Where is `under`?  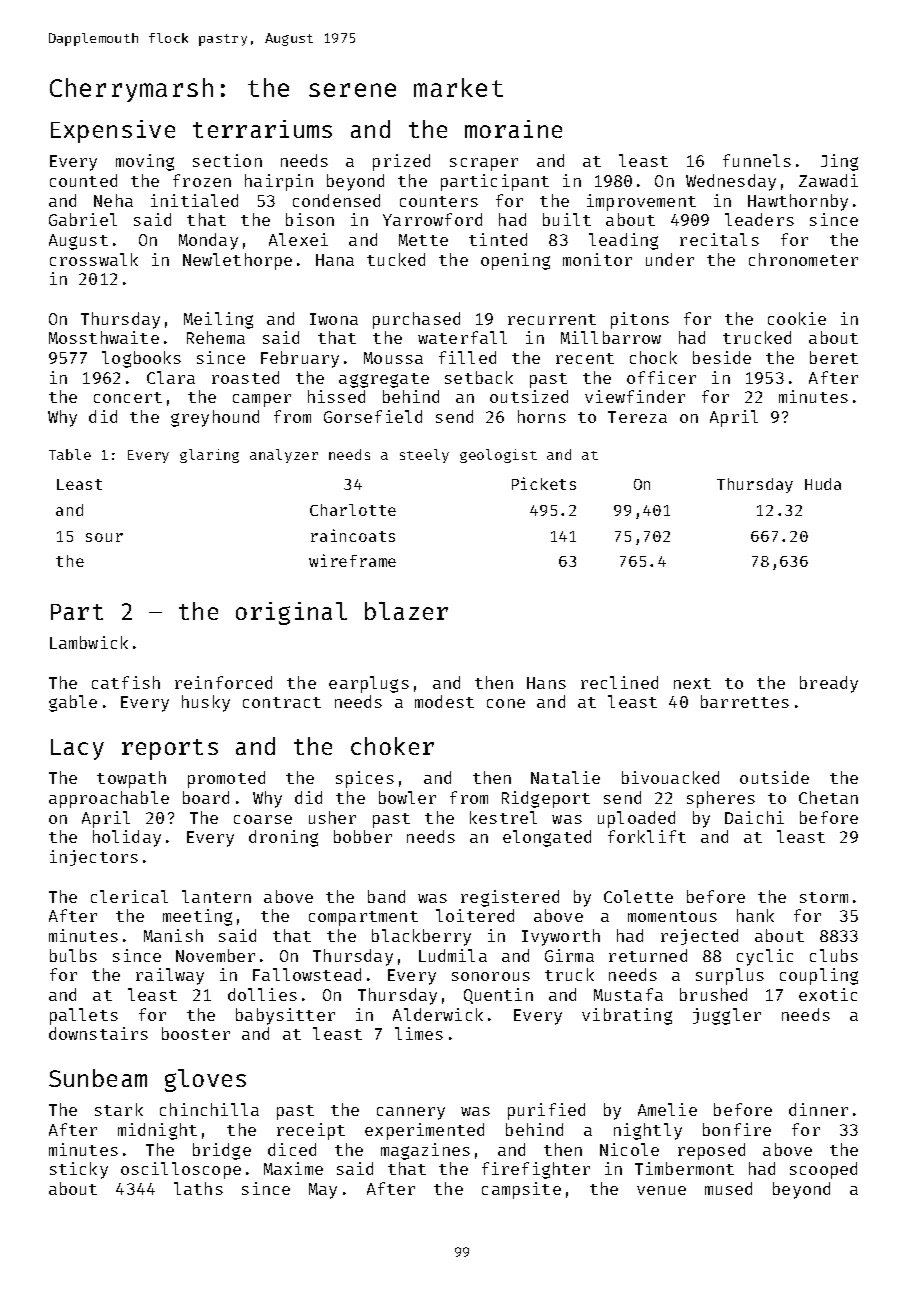
under is located at coordinates (670, 259).
